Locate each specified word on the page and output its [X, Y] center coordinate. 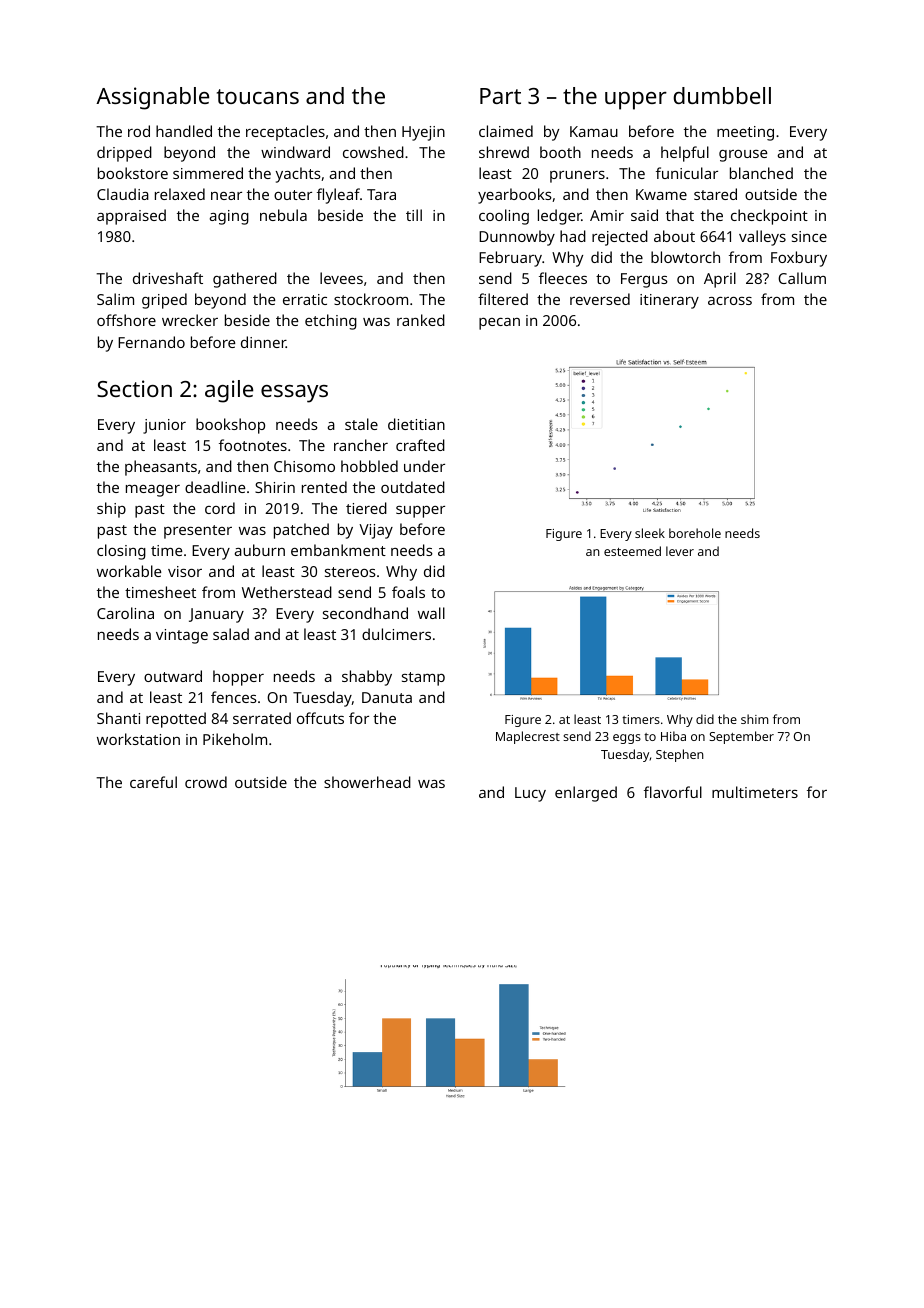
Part [500, 96]
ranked [421, 320]
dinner [263, 342]
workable [129, 571]
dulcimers [396, 634]
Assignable [152, 98]
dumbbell [722, 95]
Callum [802, 278]
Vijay [376, 531]
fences [234, 697]
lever [680, 551]
